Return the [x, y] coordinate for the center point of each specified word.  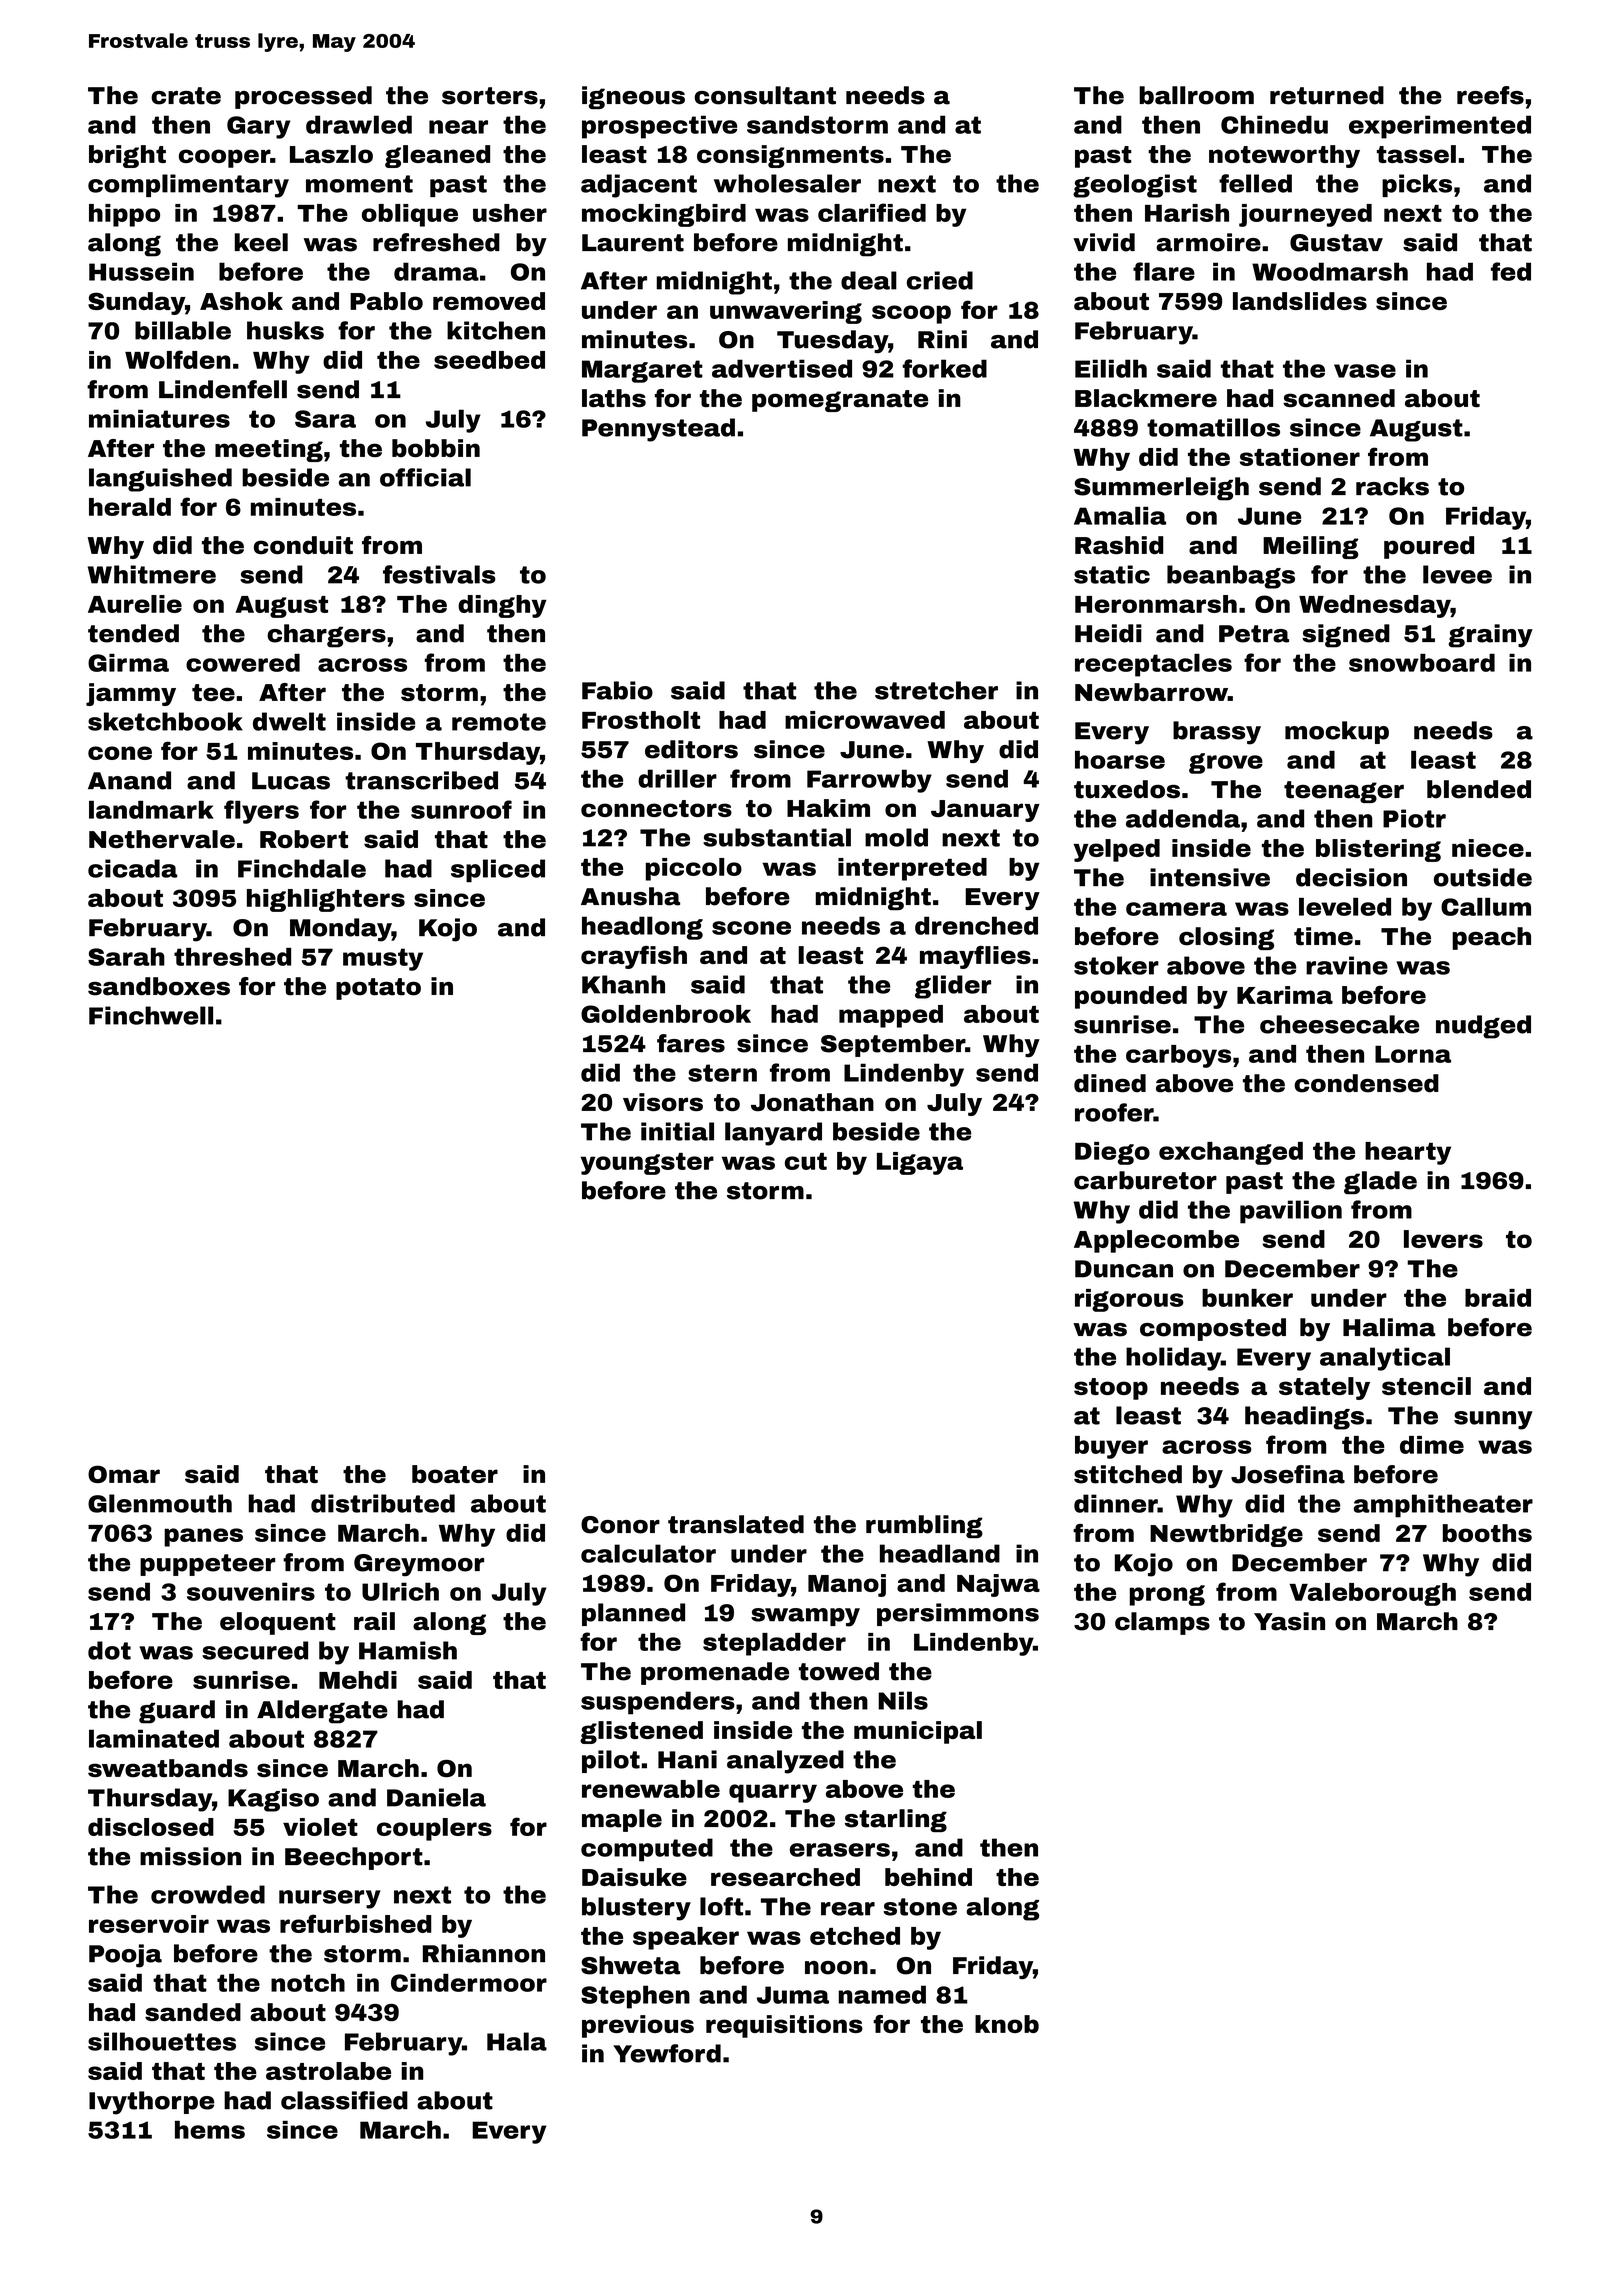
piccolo [694, 869]
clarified [872, 212]
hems [210, 2130]
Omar [124, 1474]
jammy [131, 694]
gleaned [437, 156]
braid [1498, 1298]
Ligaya [920, 1163]
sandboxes [159, 986]
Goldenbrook [666, 1014]
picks [1417, 185]
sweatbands [168, 1768]
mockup [1337, 732]
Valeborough [1373, 1594]
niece [1488, 848]
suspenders [658, 1703]
